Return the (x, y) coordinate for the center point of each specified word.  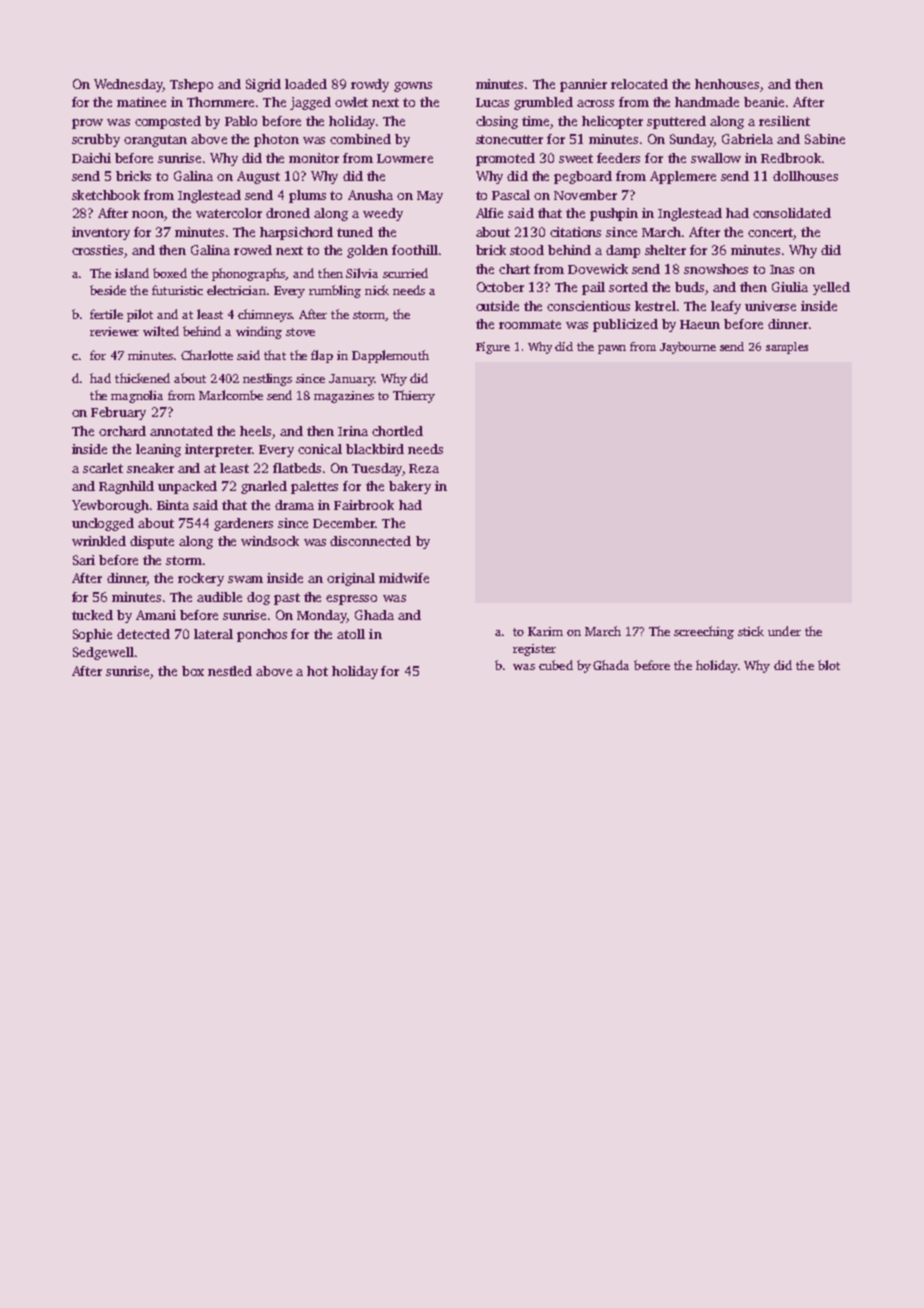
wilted (161, 331)
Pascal (511, 195)
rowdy (370, 85)
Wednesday (128, 85)
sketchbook (106, 195)
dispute (152, 542)
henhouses (727, 84)
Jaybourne (688, 348)
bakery (410, 487)
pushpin (614, 214)
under (784, 631)
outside (497, 306)
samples (787, 348)
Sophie (92, 635)
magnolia (137, 396)
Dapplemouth (390, 356)
